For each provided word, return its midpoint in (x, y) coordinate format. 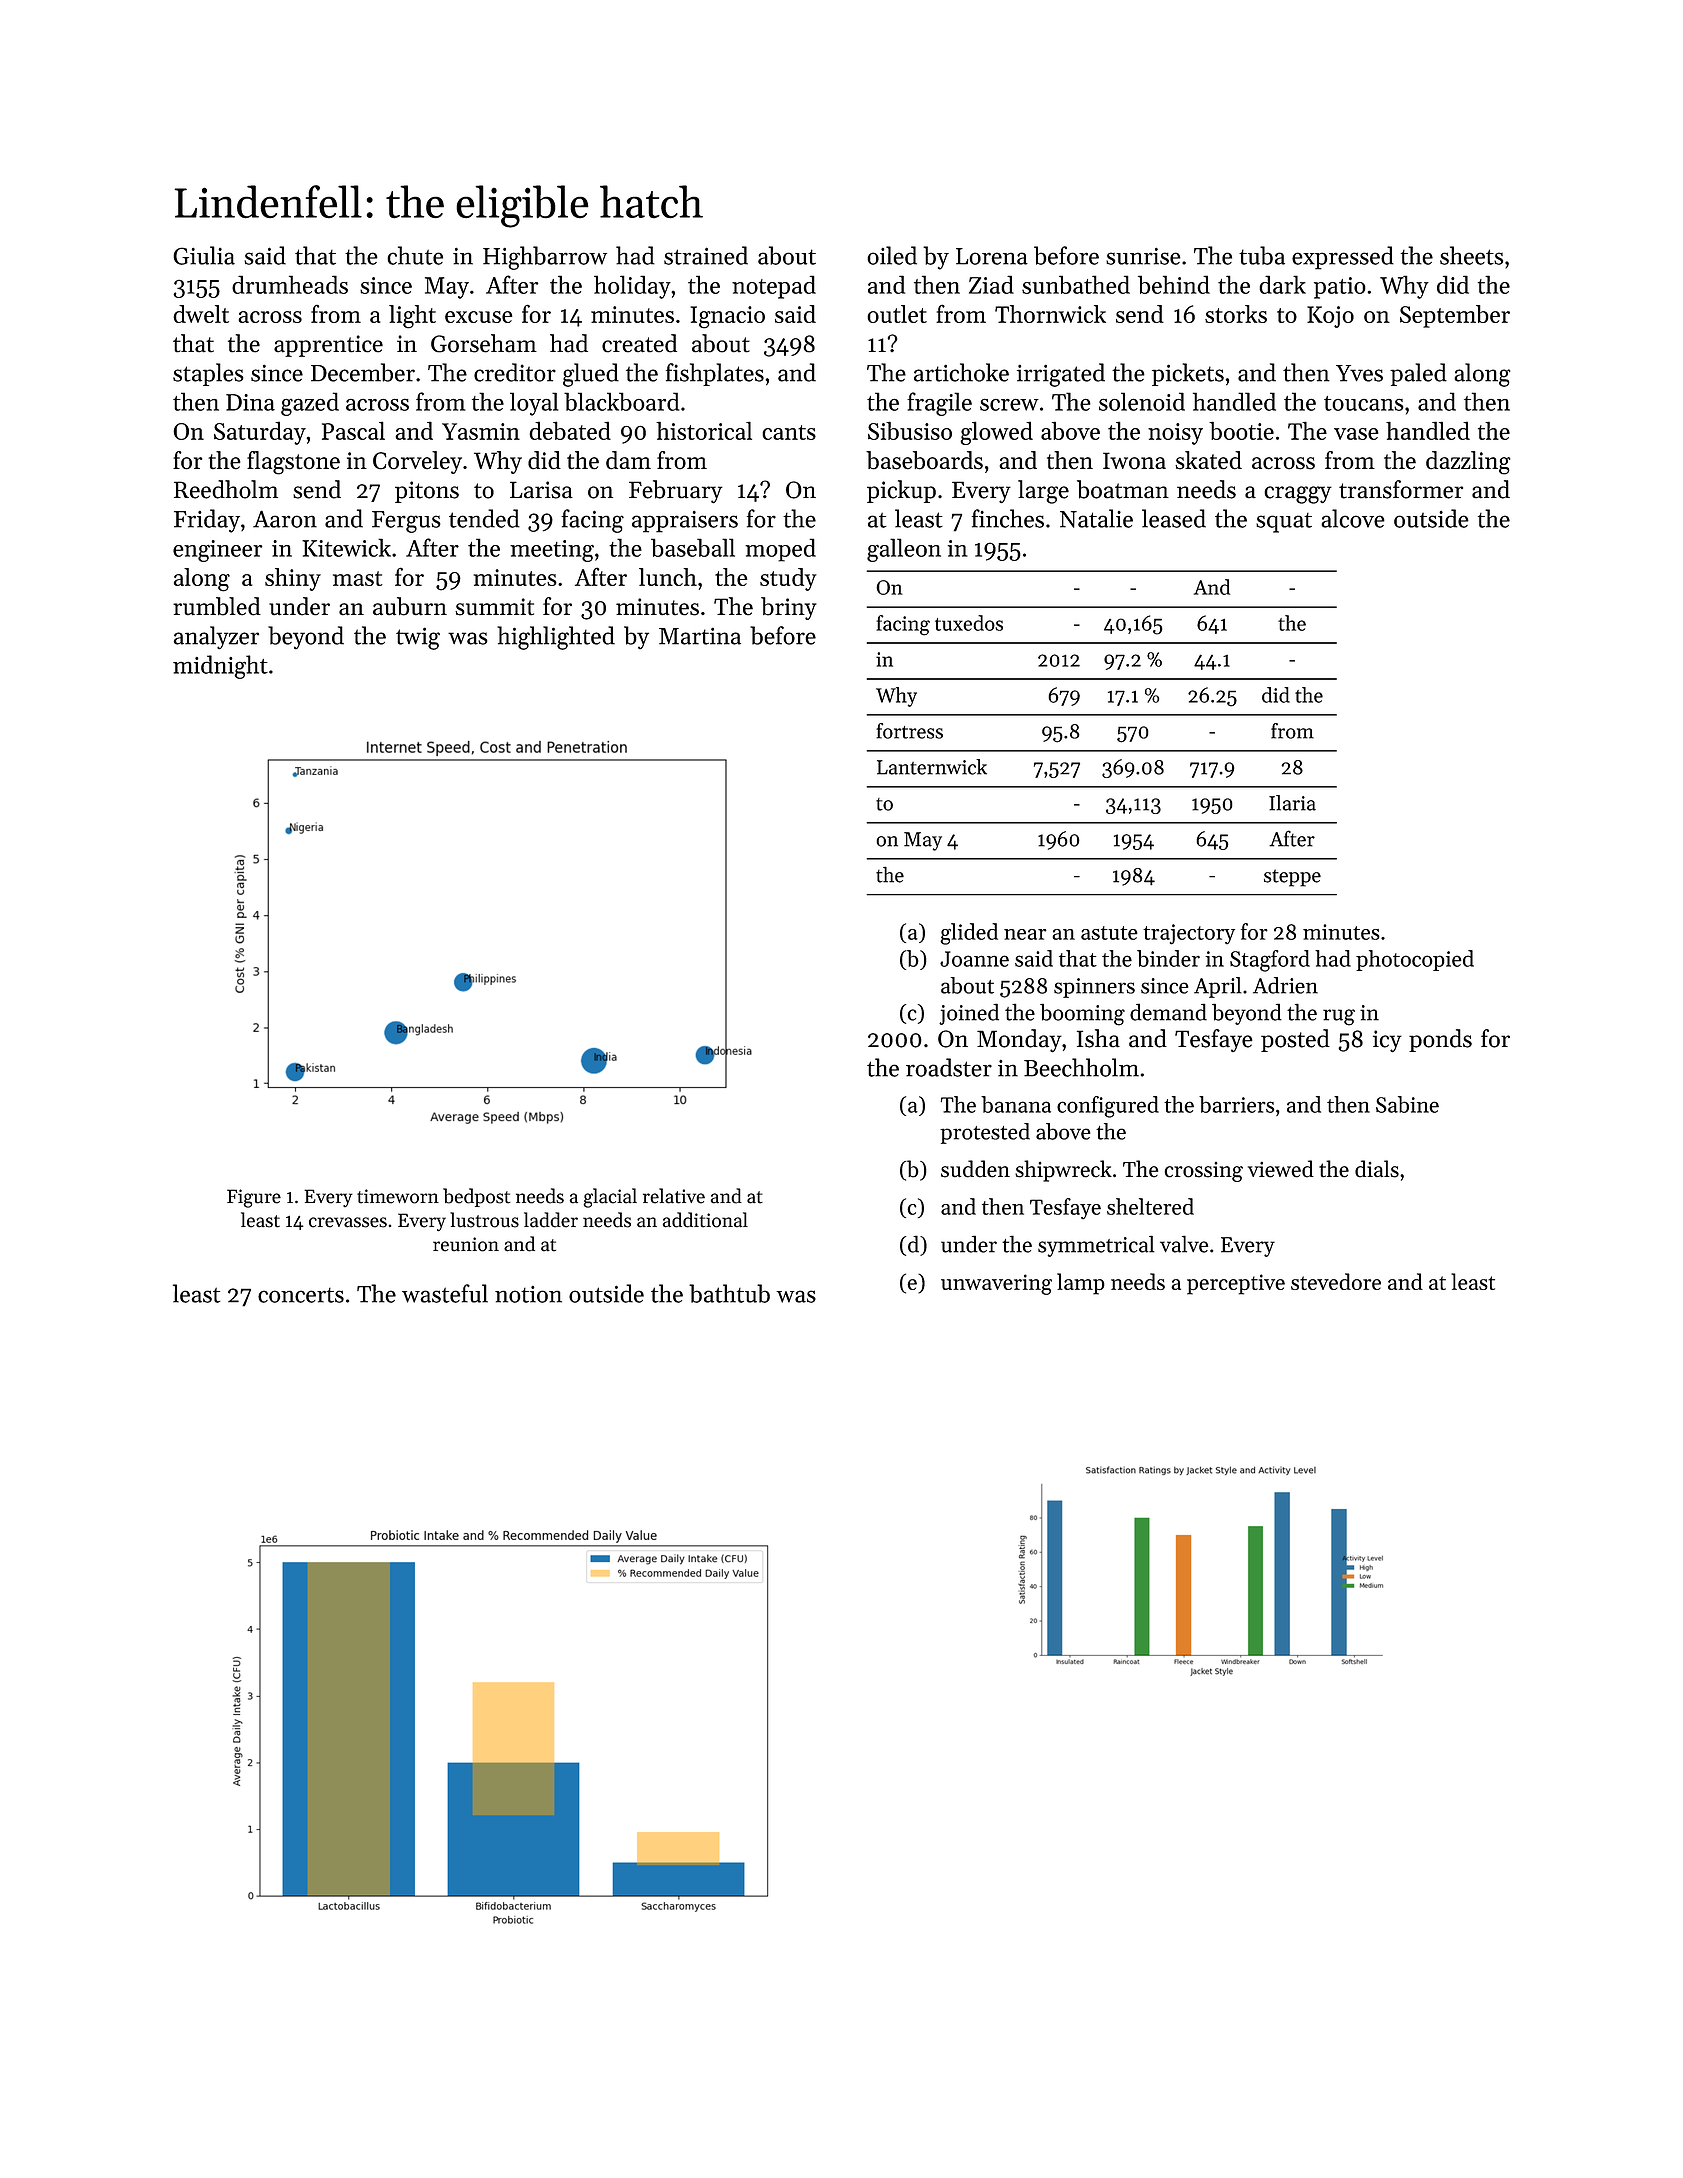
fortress (909, 731)
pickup (901, 491)
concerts (301, 1295)
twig (418, 638)
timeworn (398, 1196)
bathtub (729, 1293)
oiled (892, 255)
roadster (949, 1067)
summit (494, 607)
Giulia (204, 255)
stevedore (1336, 1281)
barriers (1236, 1104)
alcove (1353, 518)
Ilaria (1292, 803)
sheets (1471, 255)
